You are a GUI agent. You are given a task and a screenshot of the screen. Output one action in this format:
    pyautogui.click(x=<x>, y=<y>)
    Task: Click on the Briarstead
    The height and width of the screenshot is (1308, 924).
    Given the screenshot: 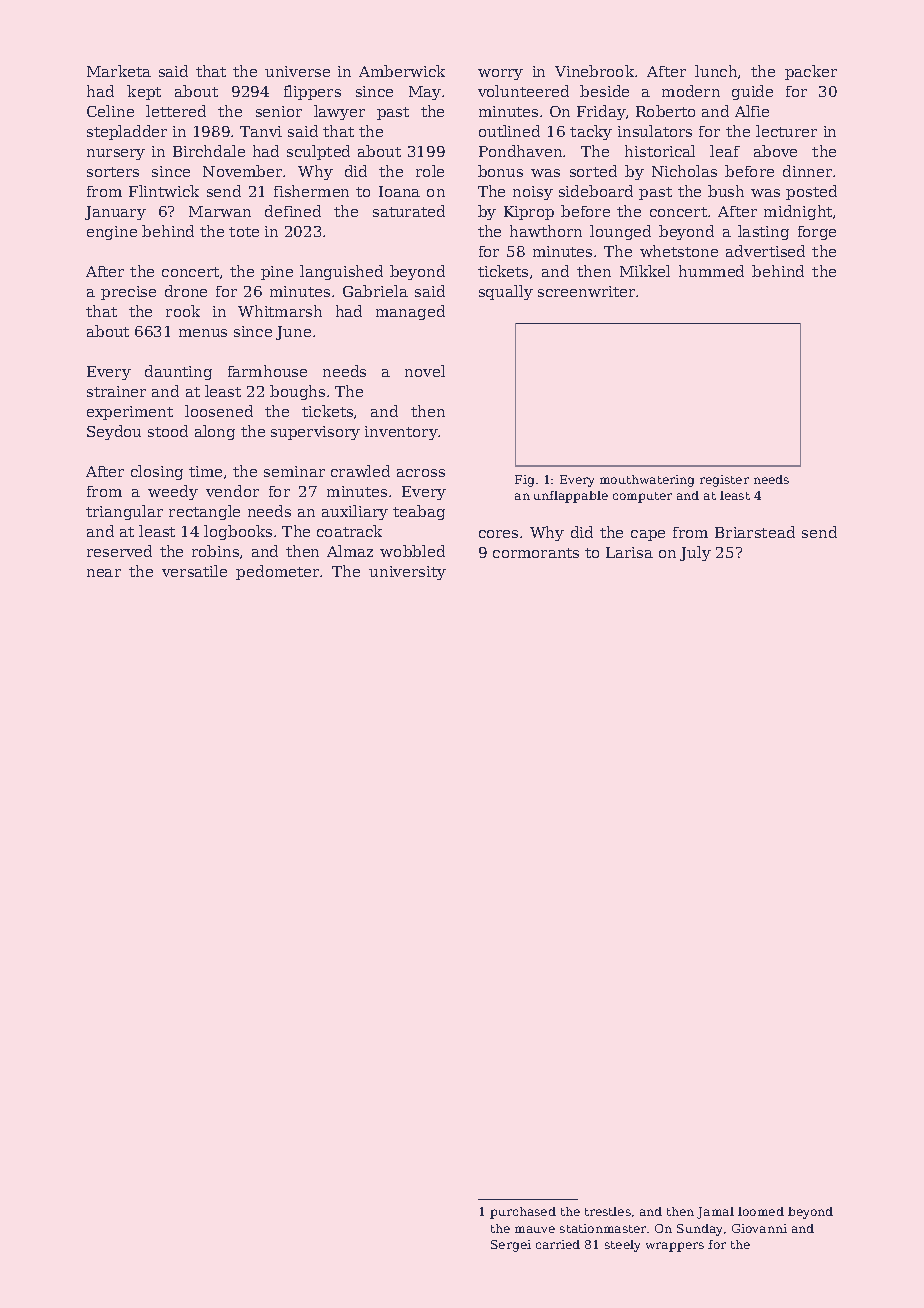 What is the action you would take?
    pyautogui.click(x=755, y=532)
